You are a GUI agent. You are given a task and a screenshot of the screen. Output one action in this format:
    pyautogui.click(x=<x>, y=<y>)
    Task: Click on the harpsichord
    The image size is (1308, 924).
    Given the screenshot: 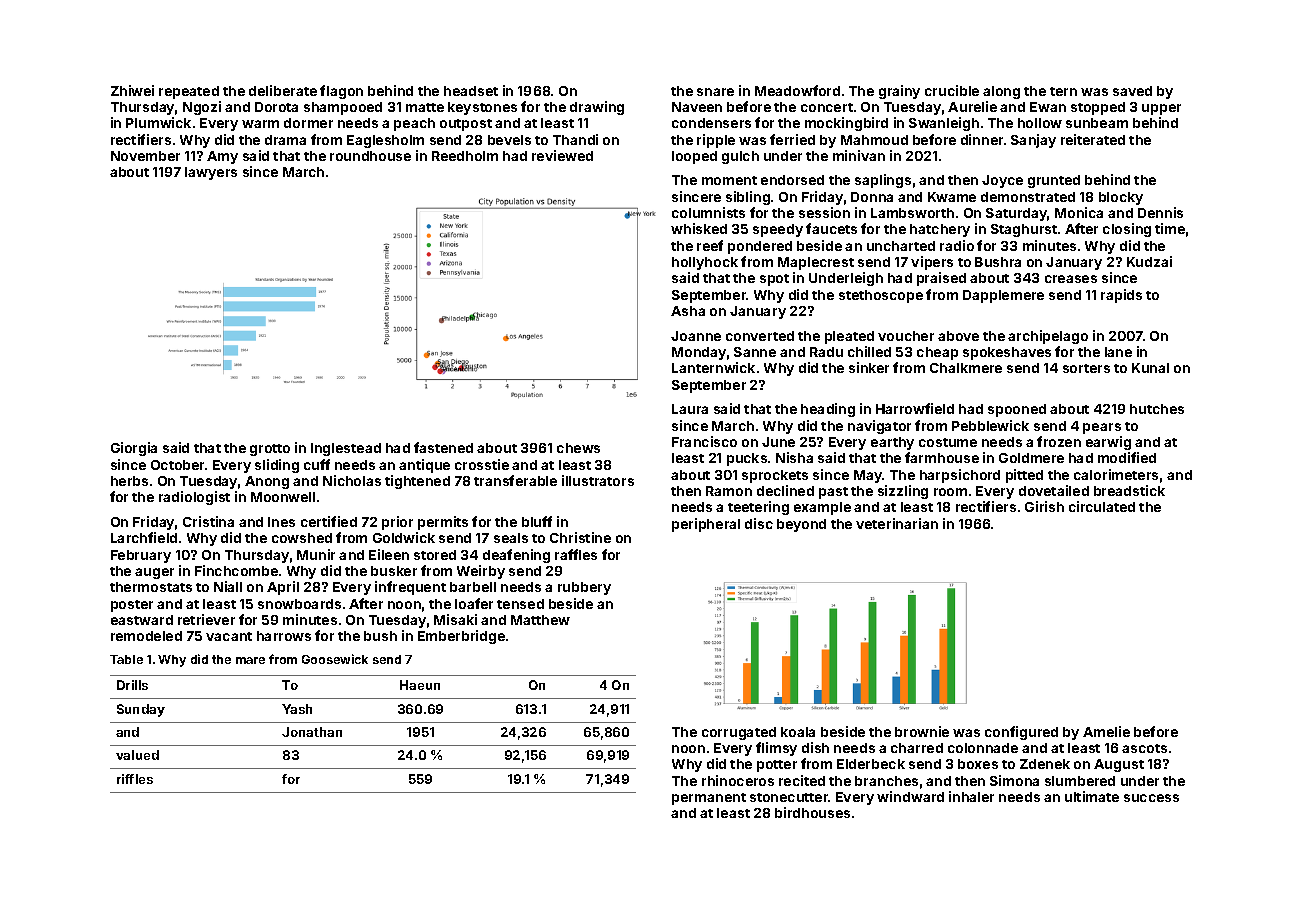 What is the action you would take?
    pyautogui.click(x=960, y=476)
